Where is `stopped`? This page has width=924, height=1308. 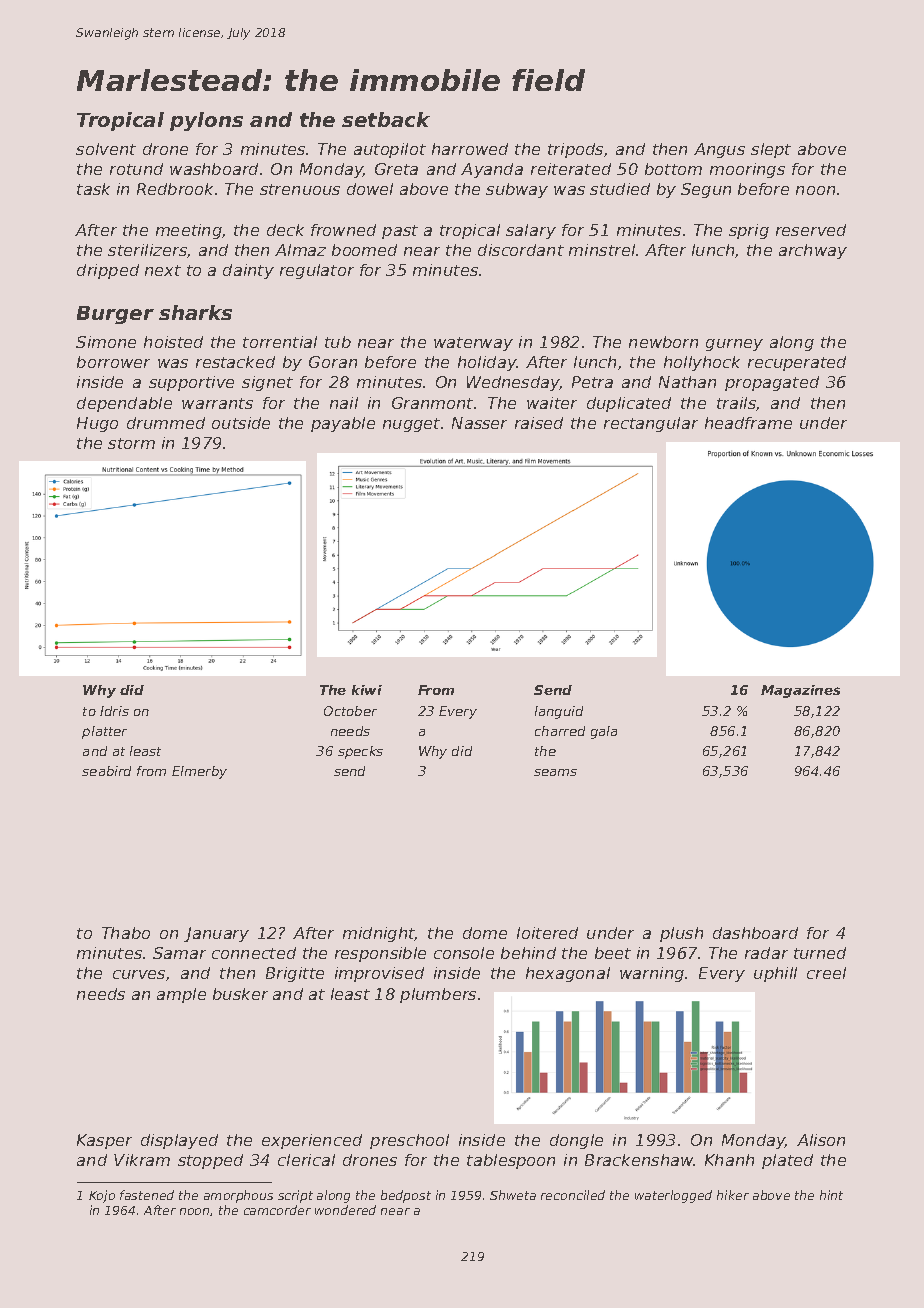
stopped is located at coordinates (210, 1161).
